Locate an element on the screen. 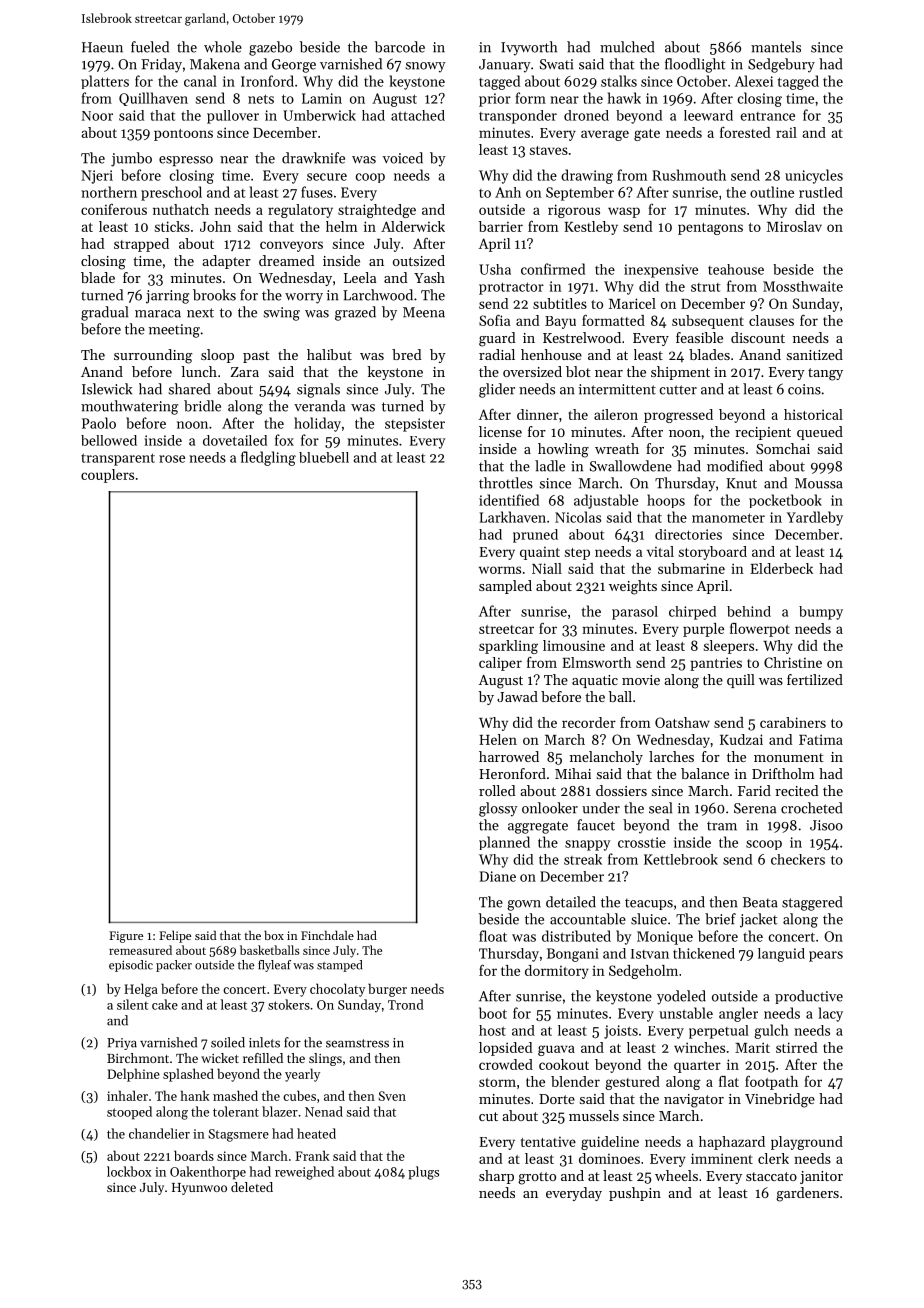 This screenshot has width=924, height=1308. hoops is located at coordinates (666, 501).
